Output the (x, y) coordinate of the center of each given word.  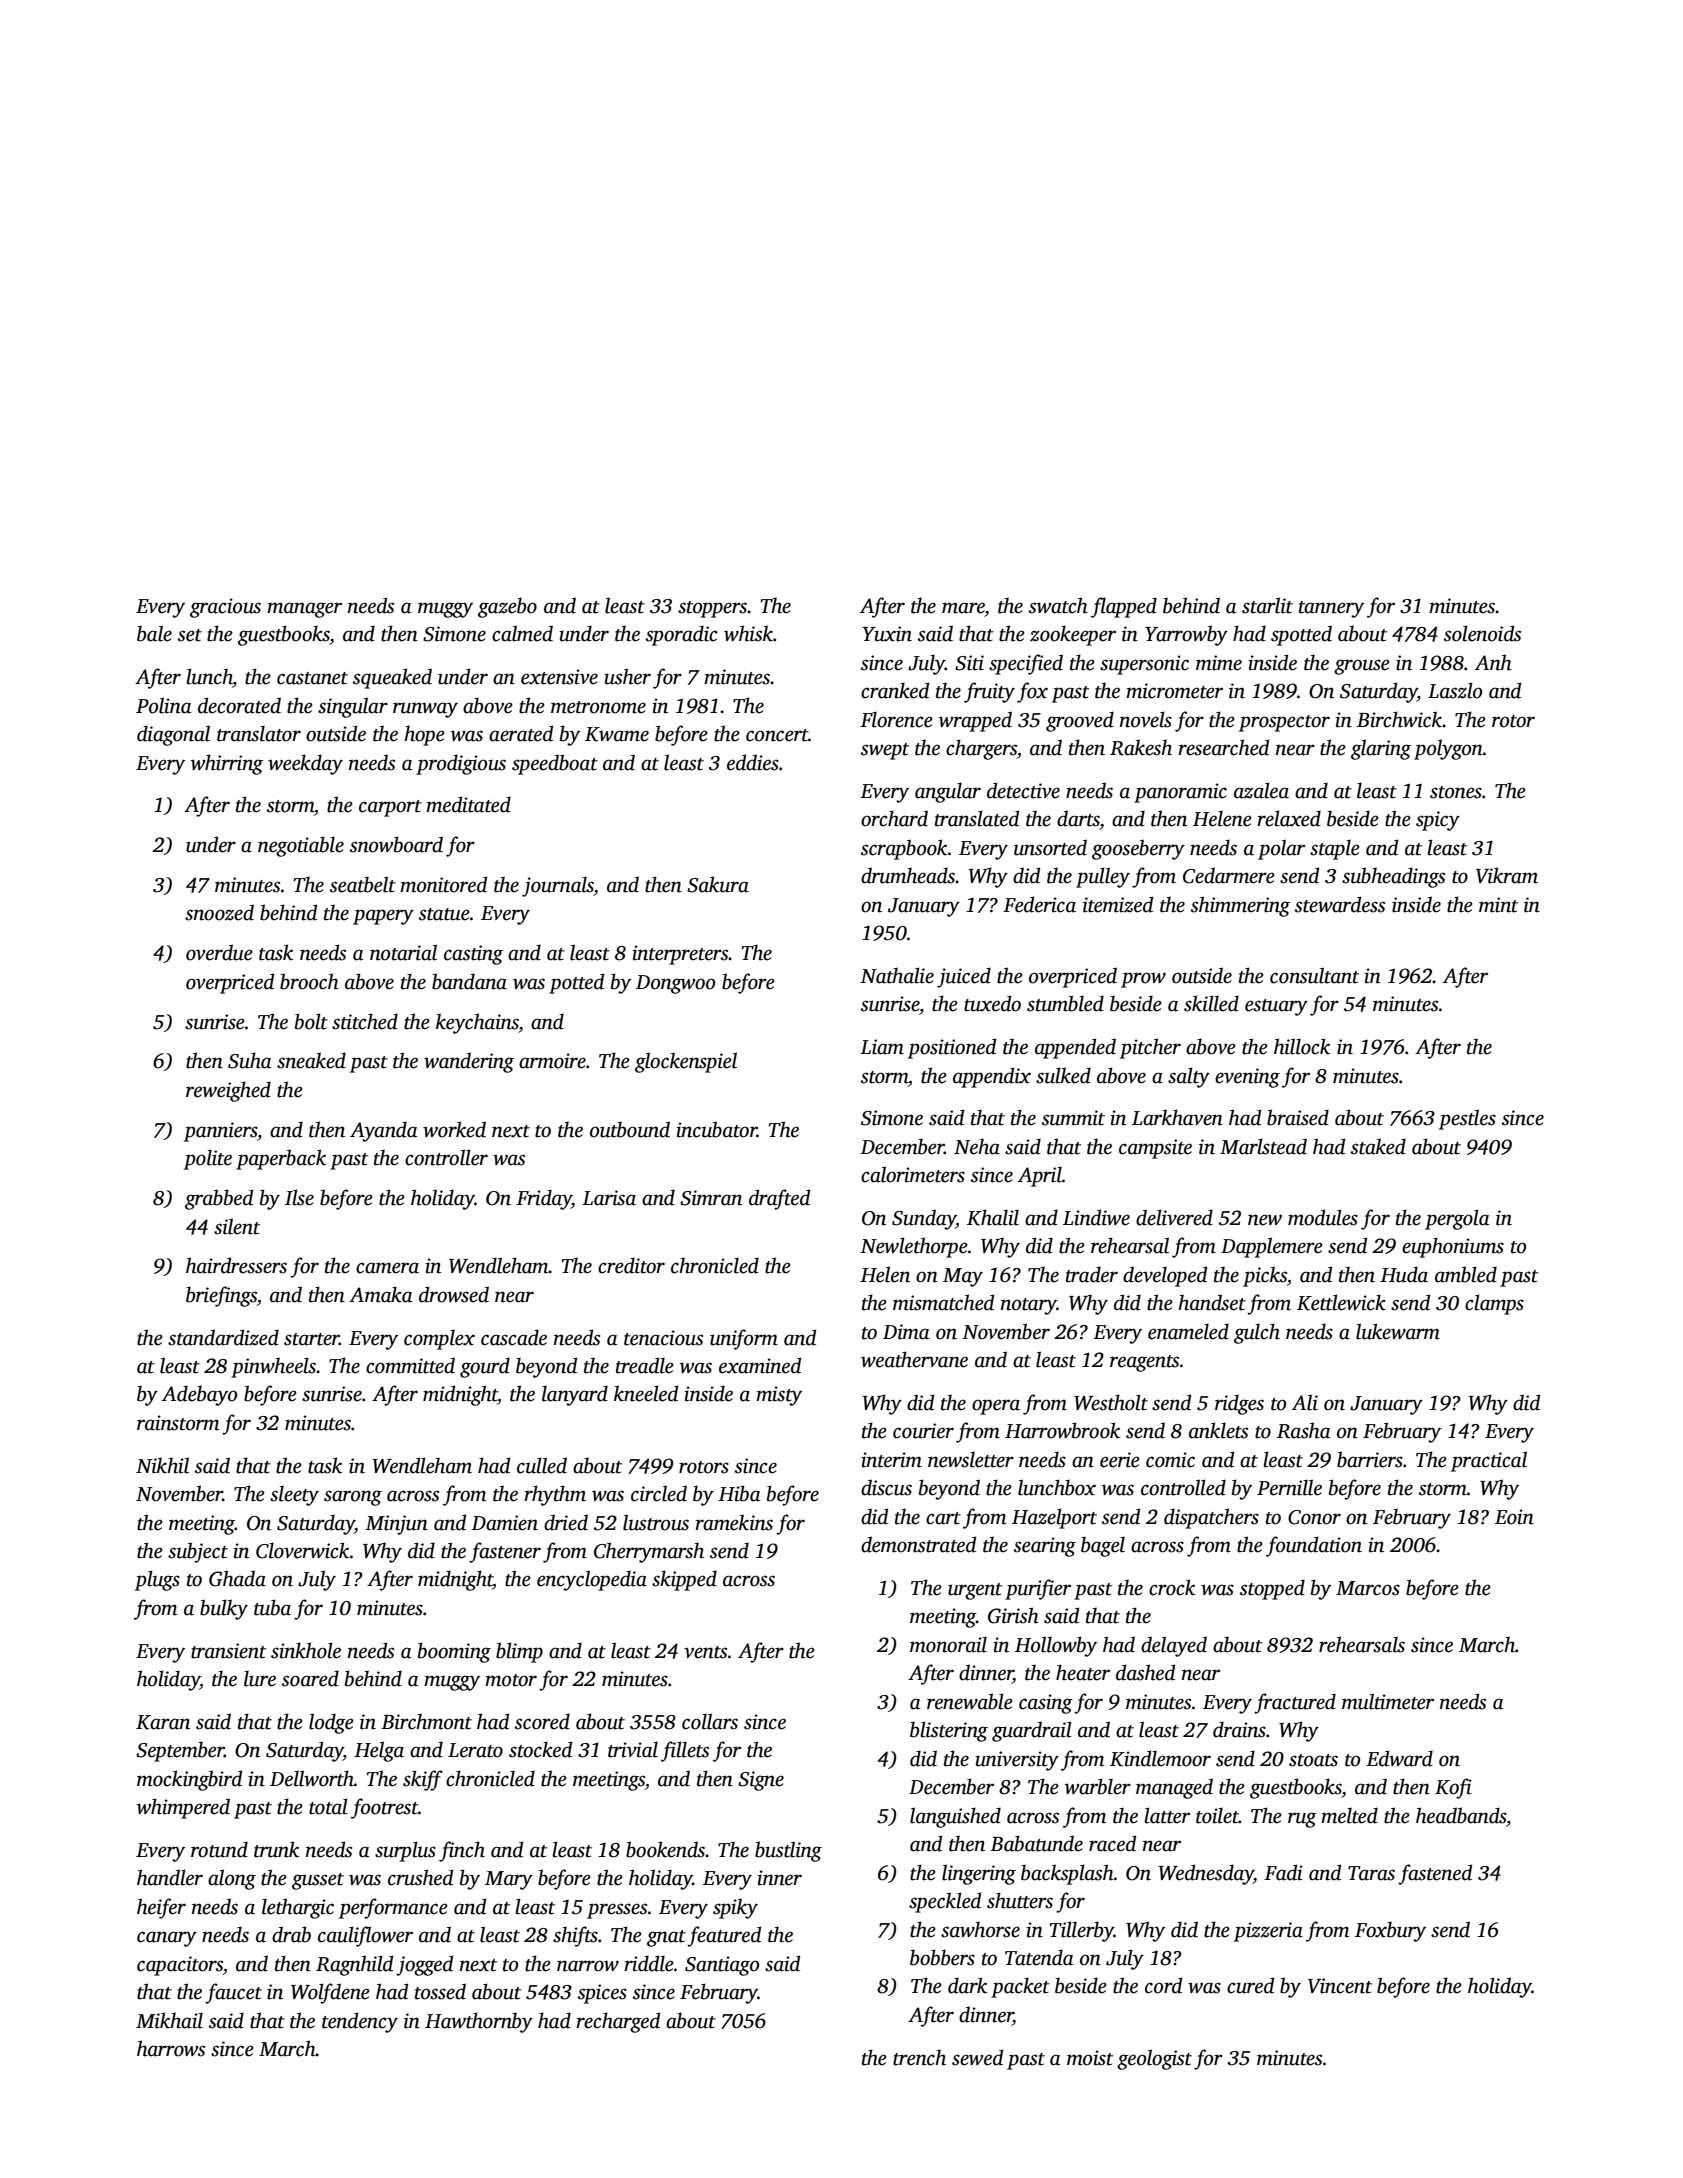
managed (1174, 1788)
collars (710, 1721)
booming (454, 1652)
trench (919, 2058)
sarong (353, 1498)
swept (885, 751)
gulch (1257, 1333)
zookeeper (1073, 635)
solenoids (1482, 633)
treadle (645, 1365)
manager (304, 610)
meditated (468, 804)
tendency (360, 2022)
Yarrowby (1186, 635)
